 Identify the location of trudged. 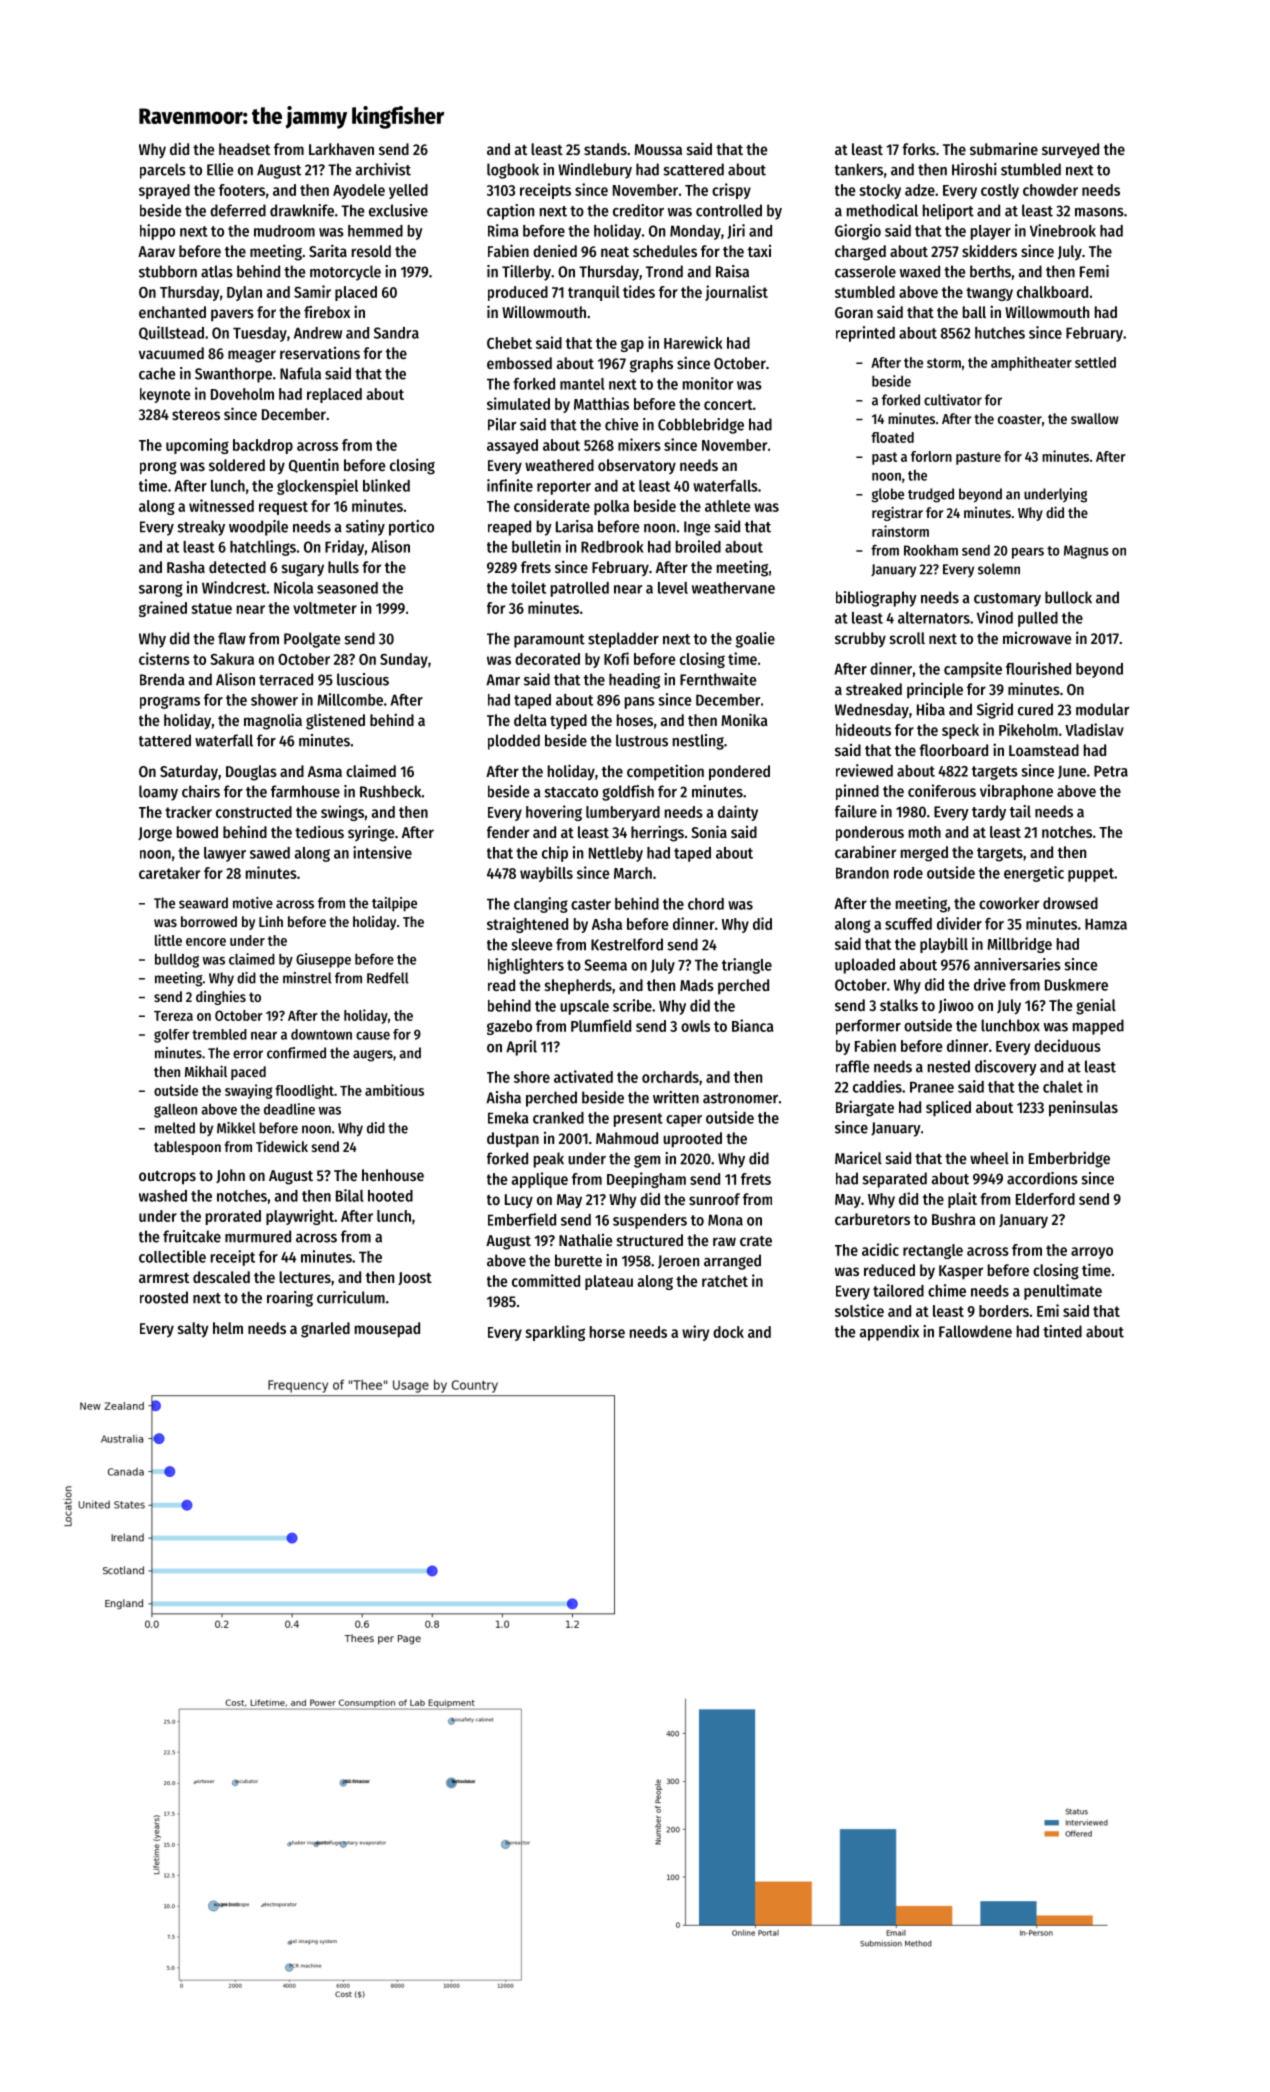
(931, 495).
